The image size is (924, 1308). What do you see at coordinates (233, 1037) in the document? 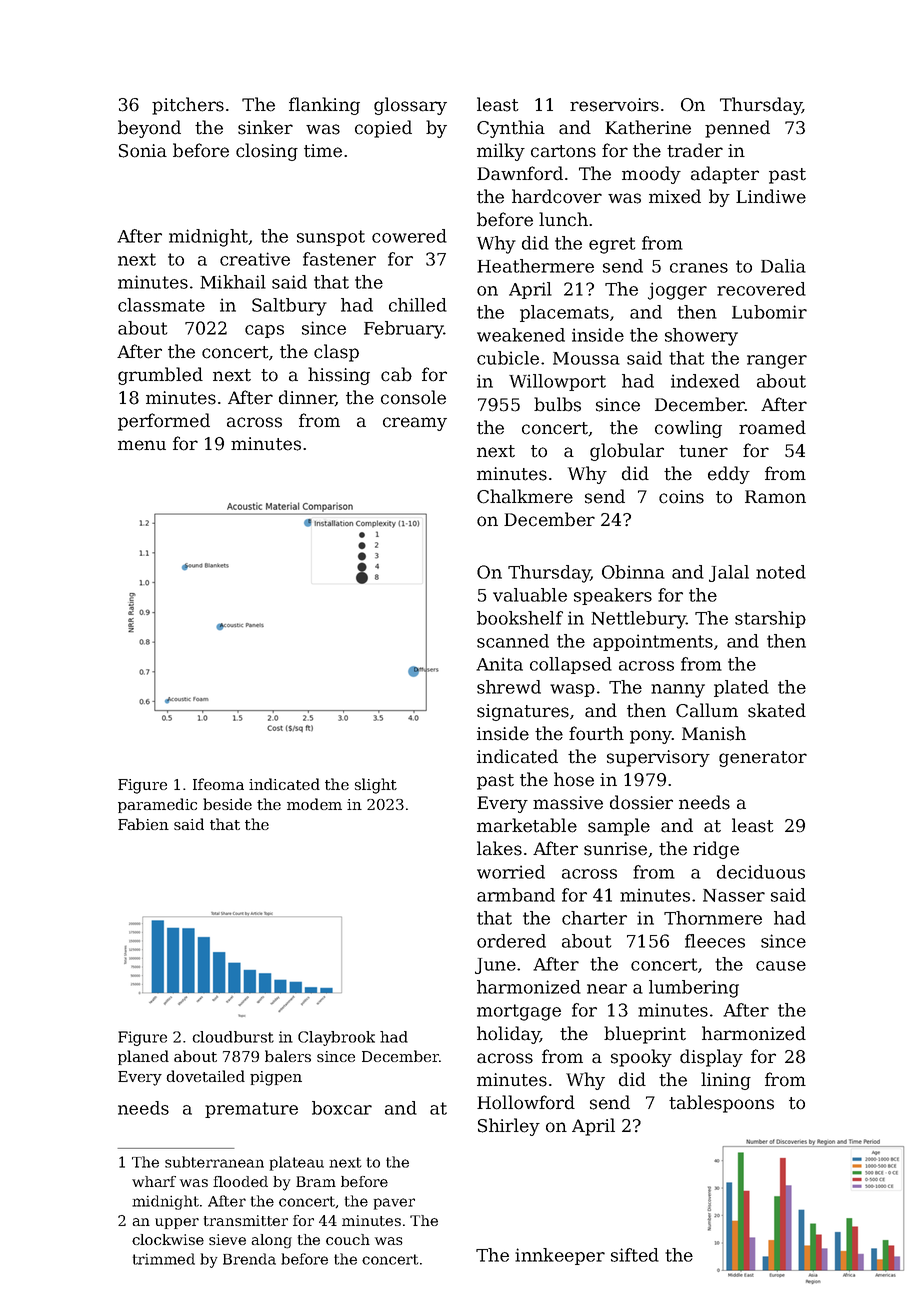
I see `cloudburst` at bounding box center [233, 1037].
